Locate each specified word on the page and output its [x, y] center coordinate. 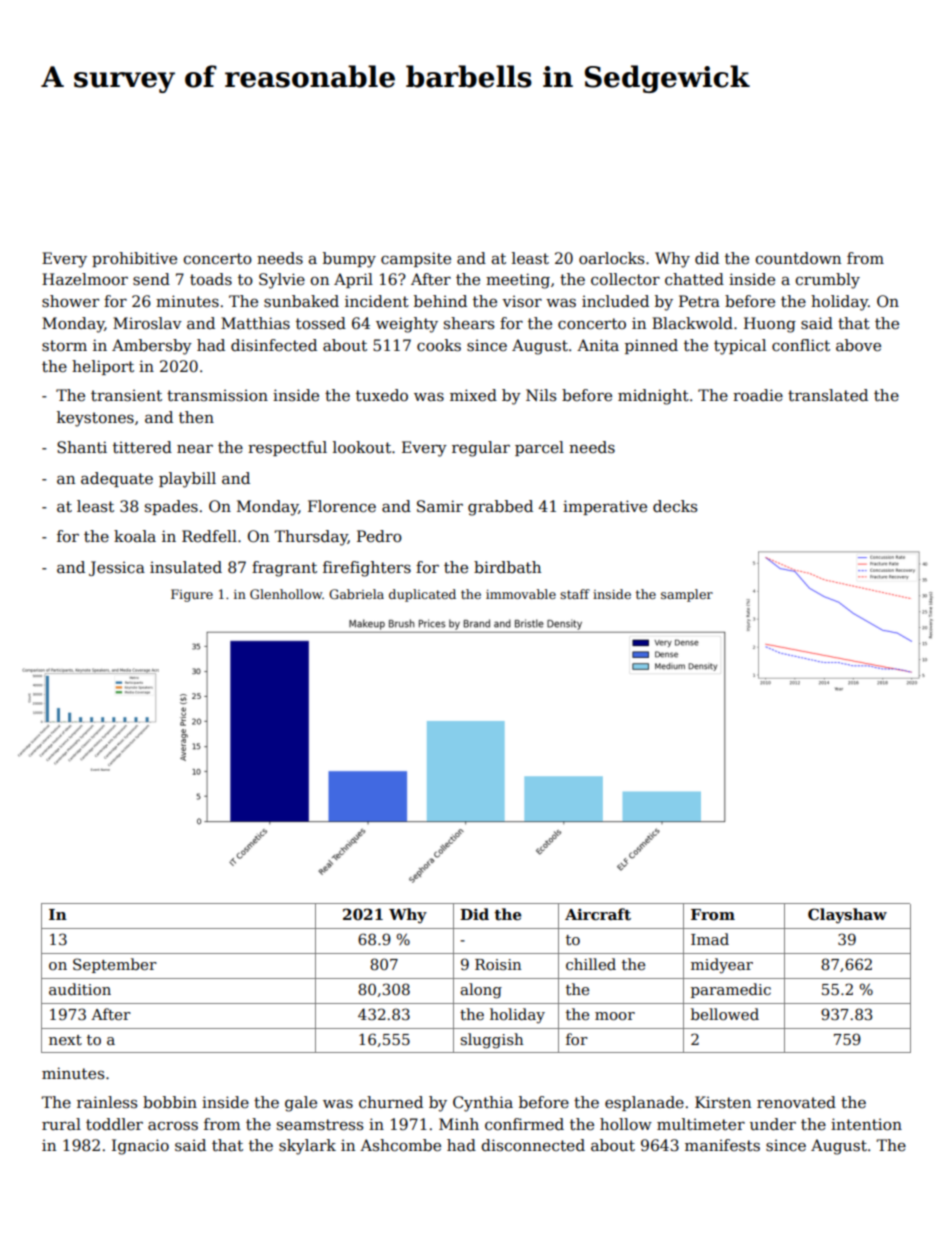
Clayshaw [847, 916]
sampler [687, 595]
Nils [541, 395]
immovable [521, 594]
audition [80, 989]
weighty [407, 325]
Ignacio [140, 1147]
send [151, 279]
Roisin [498, 964]
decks [675, 506]
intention [866, 1124]
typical [740, 347]
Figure [192, 595]
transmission [217, 395]
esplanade [644, 1103]
